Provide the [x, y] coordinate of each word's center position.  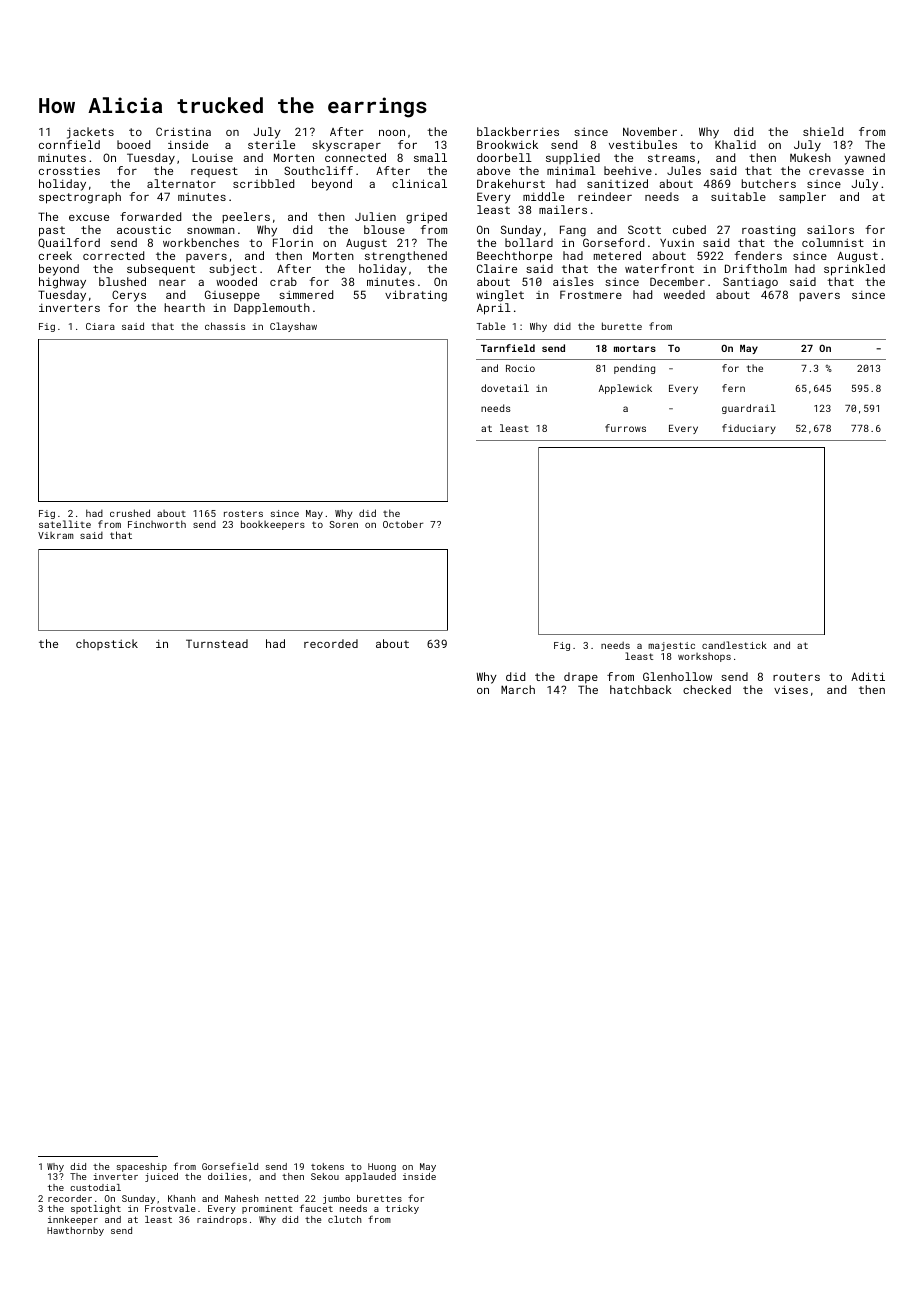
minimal [571, 170]
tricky [402, 1209]
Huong [382, 1167]
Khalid [735, 144]
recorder [70, 1198]
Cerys [129, 296]
